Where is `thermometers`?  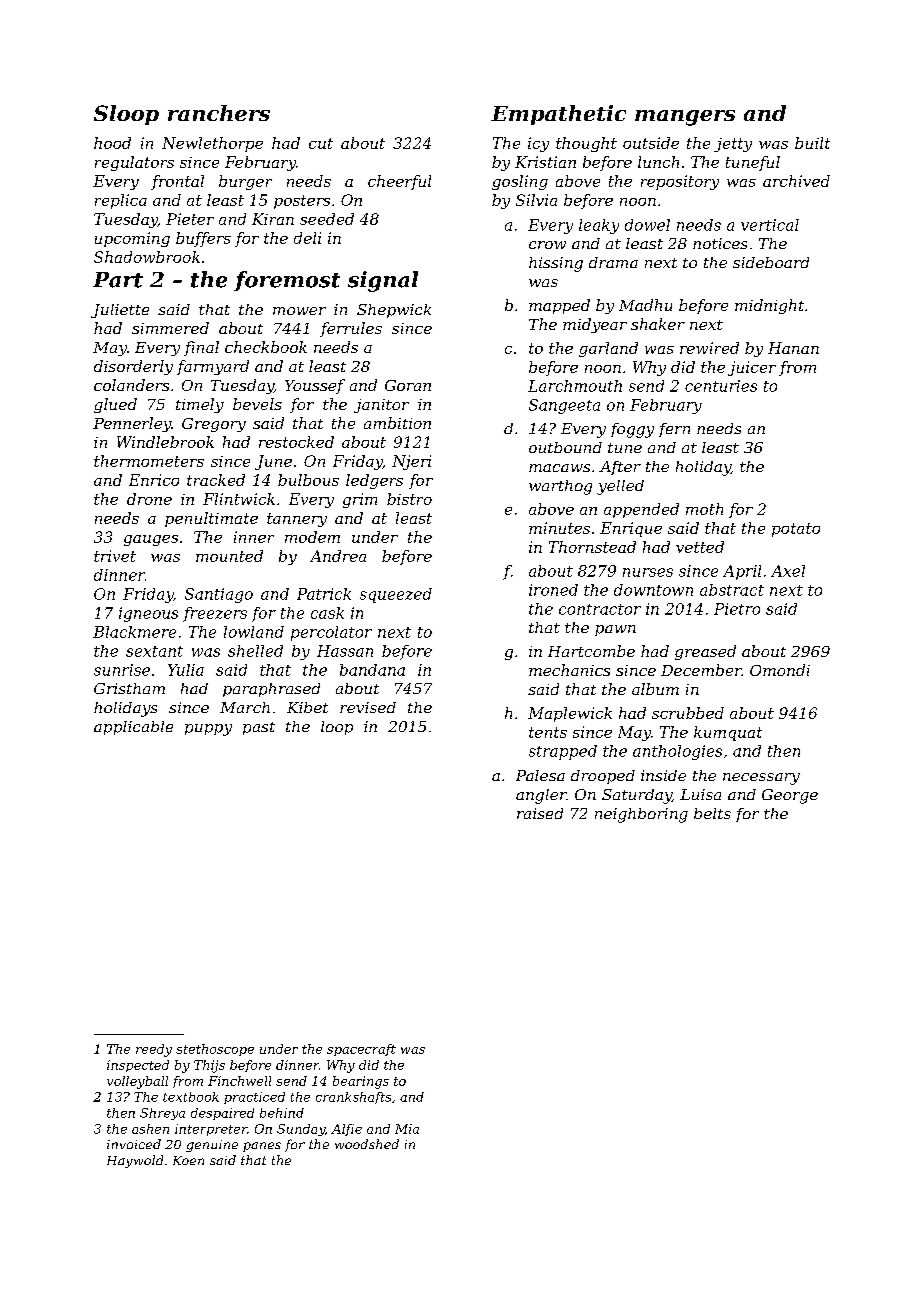 thermometers is located at coordinates (149, 461).
